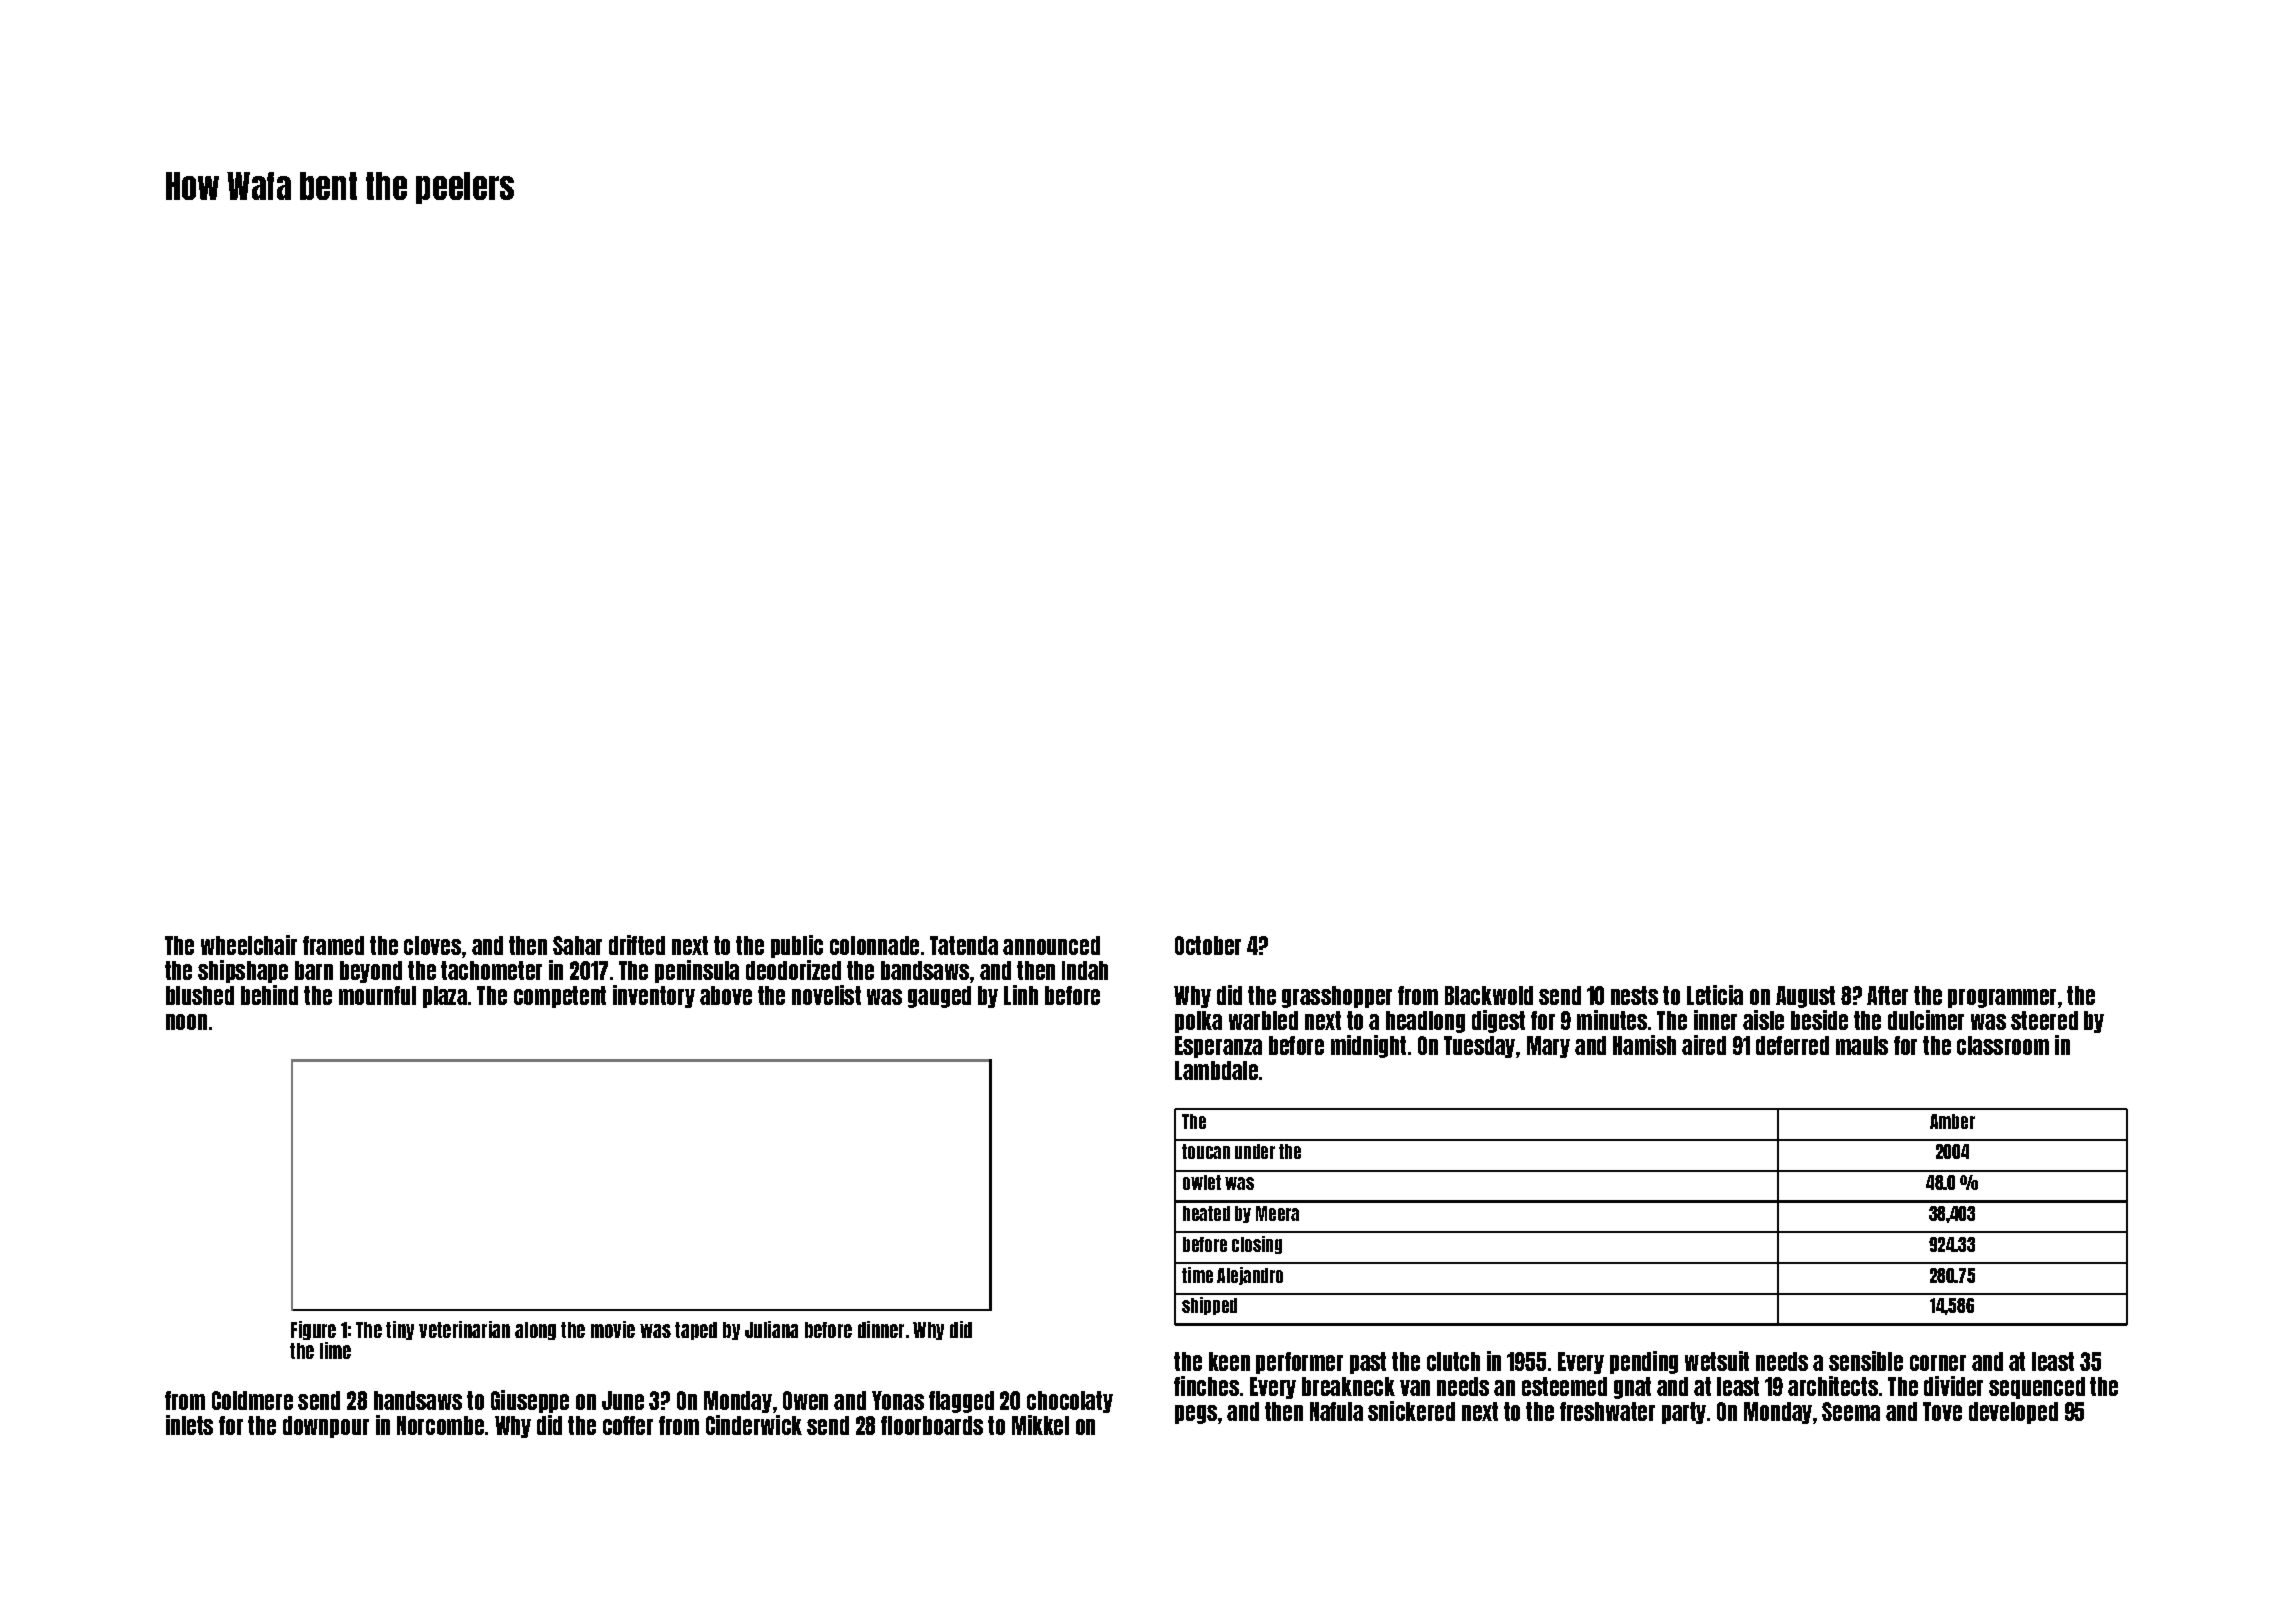 This screenshot has height=1620, width=2292. What do you see at coordinates (1206, 1151) in the screenshot?
I see `toucan` at bounding box center [1206, 1151].
